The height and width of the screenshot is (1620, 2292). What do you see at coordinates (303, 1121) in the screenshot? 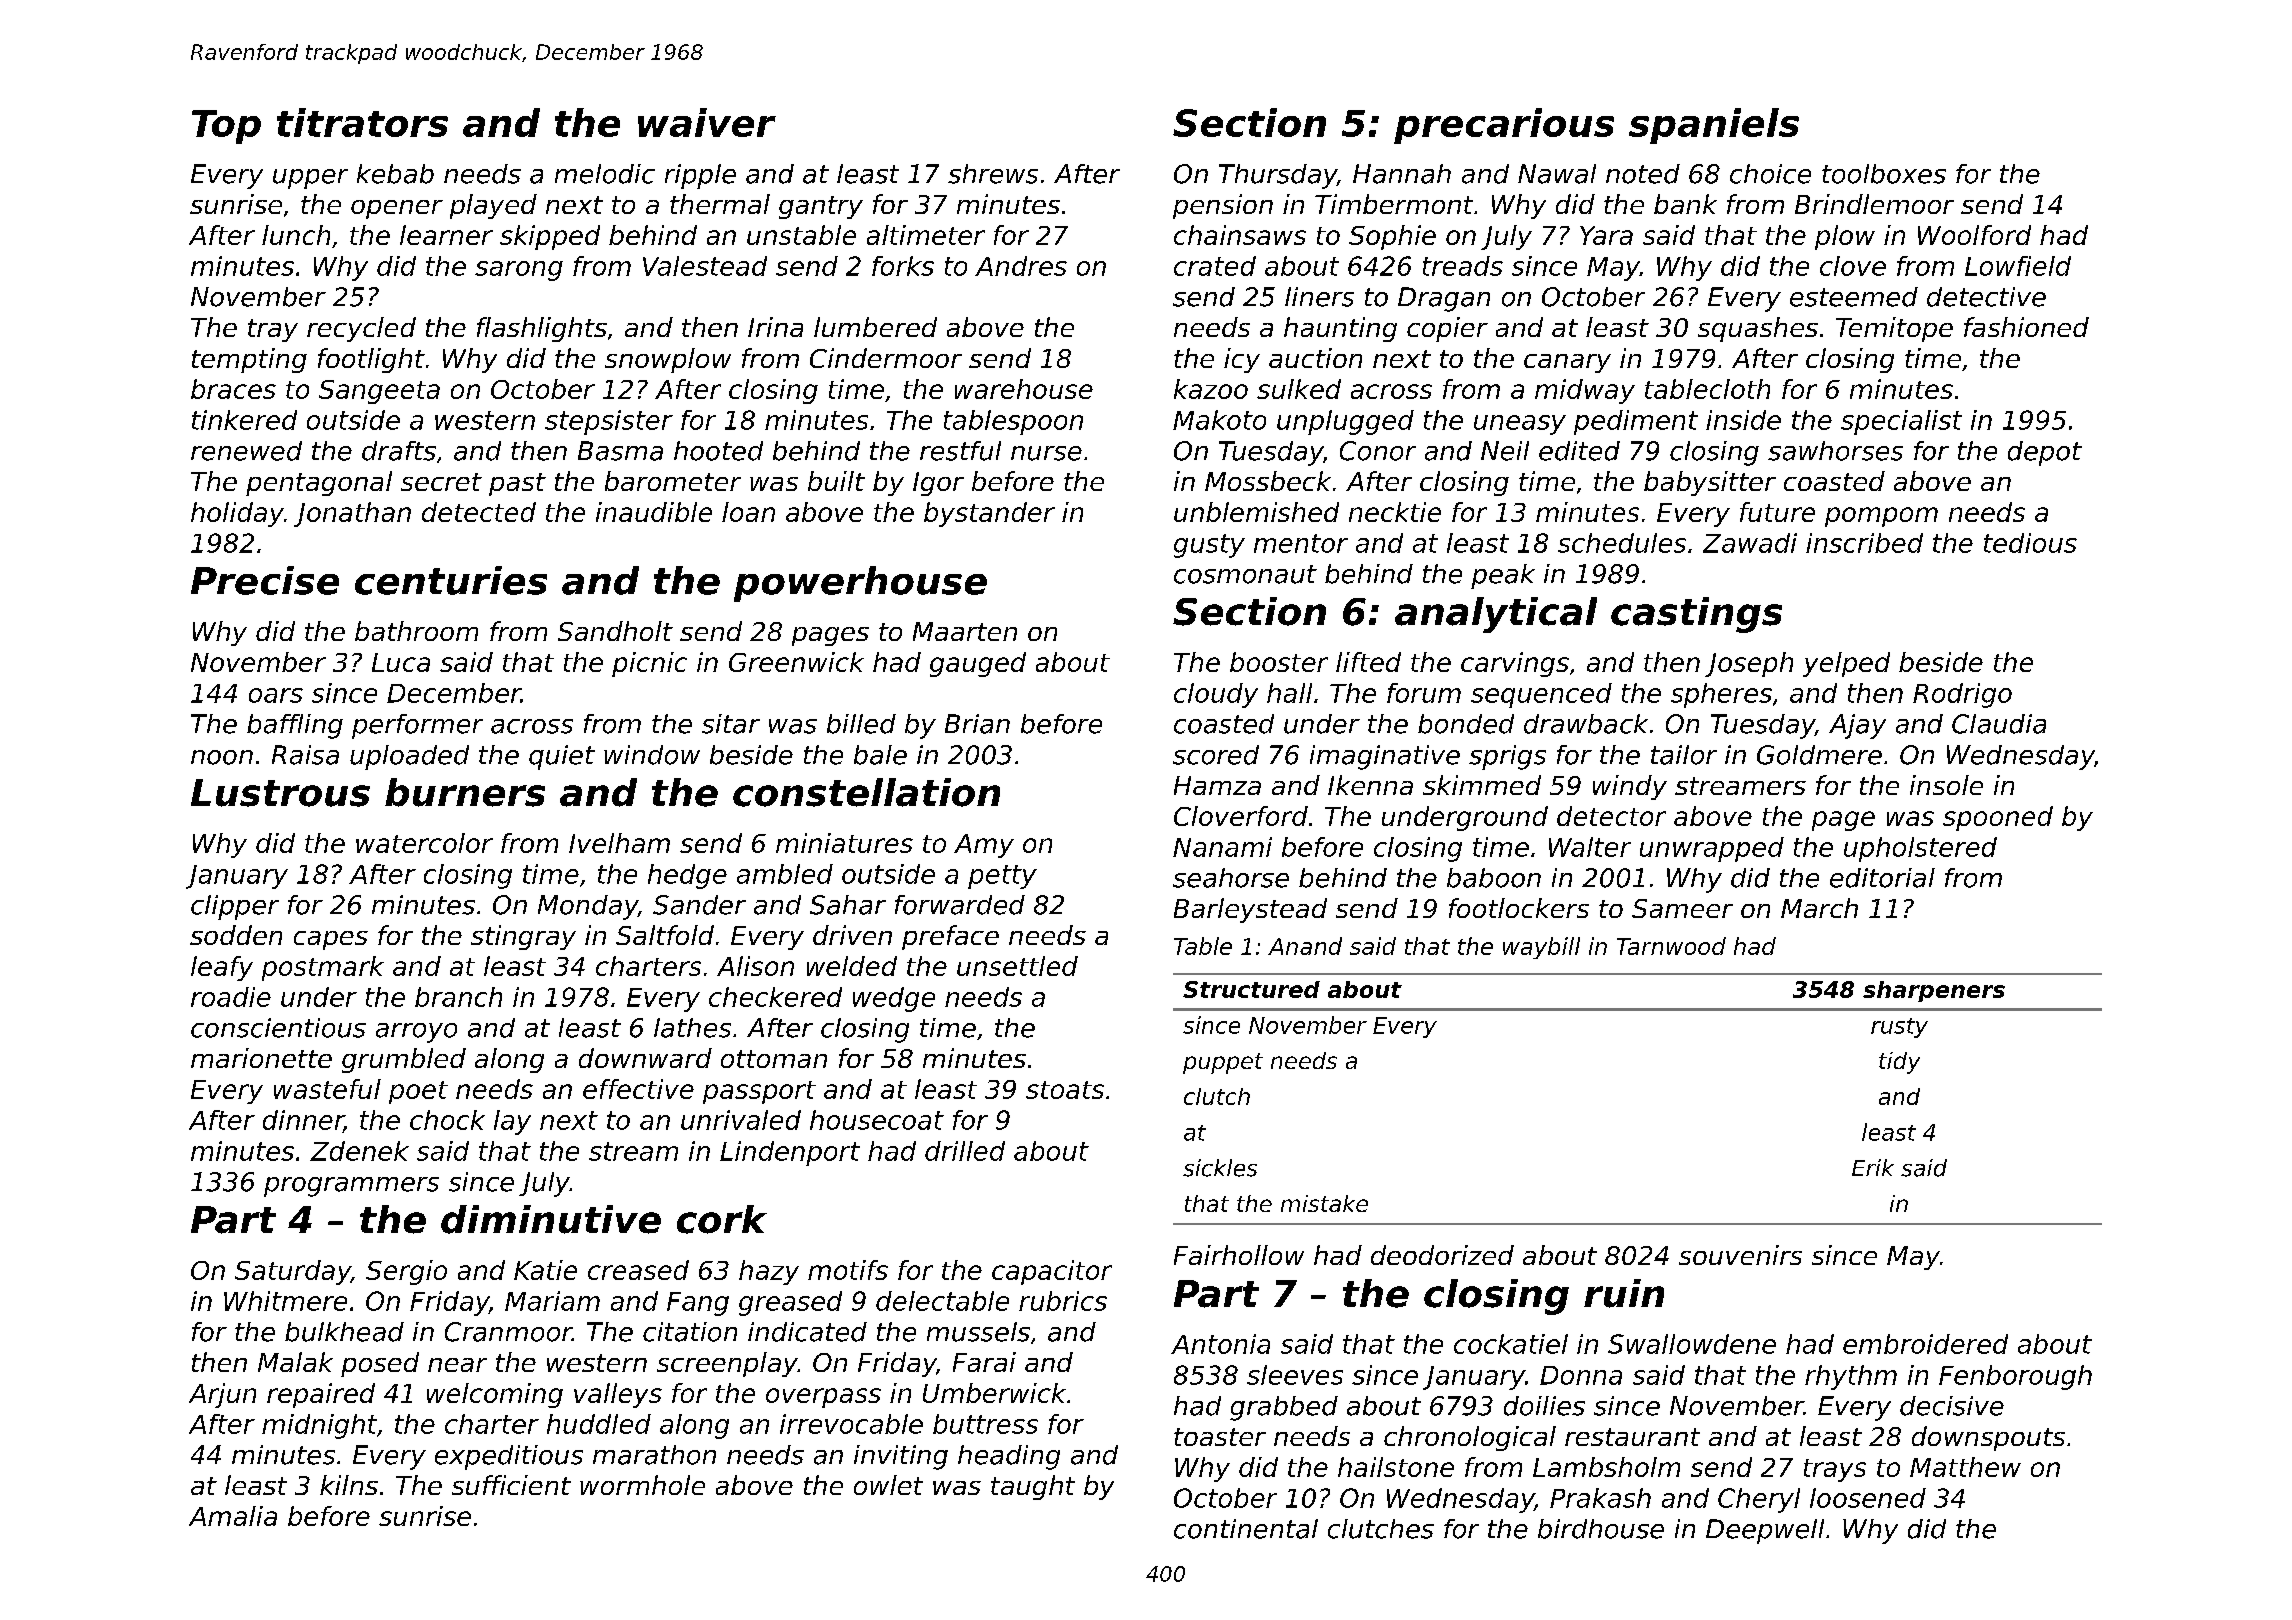
I see `dinner` at bounding box center [303, 1121].
